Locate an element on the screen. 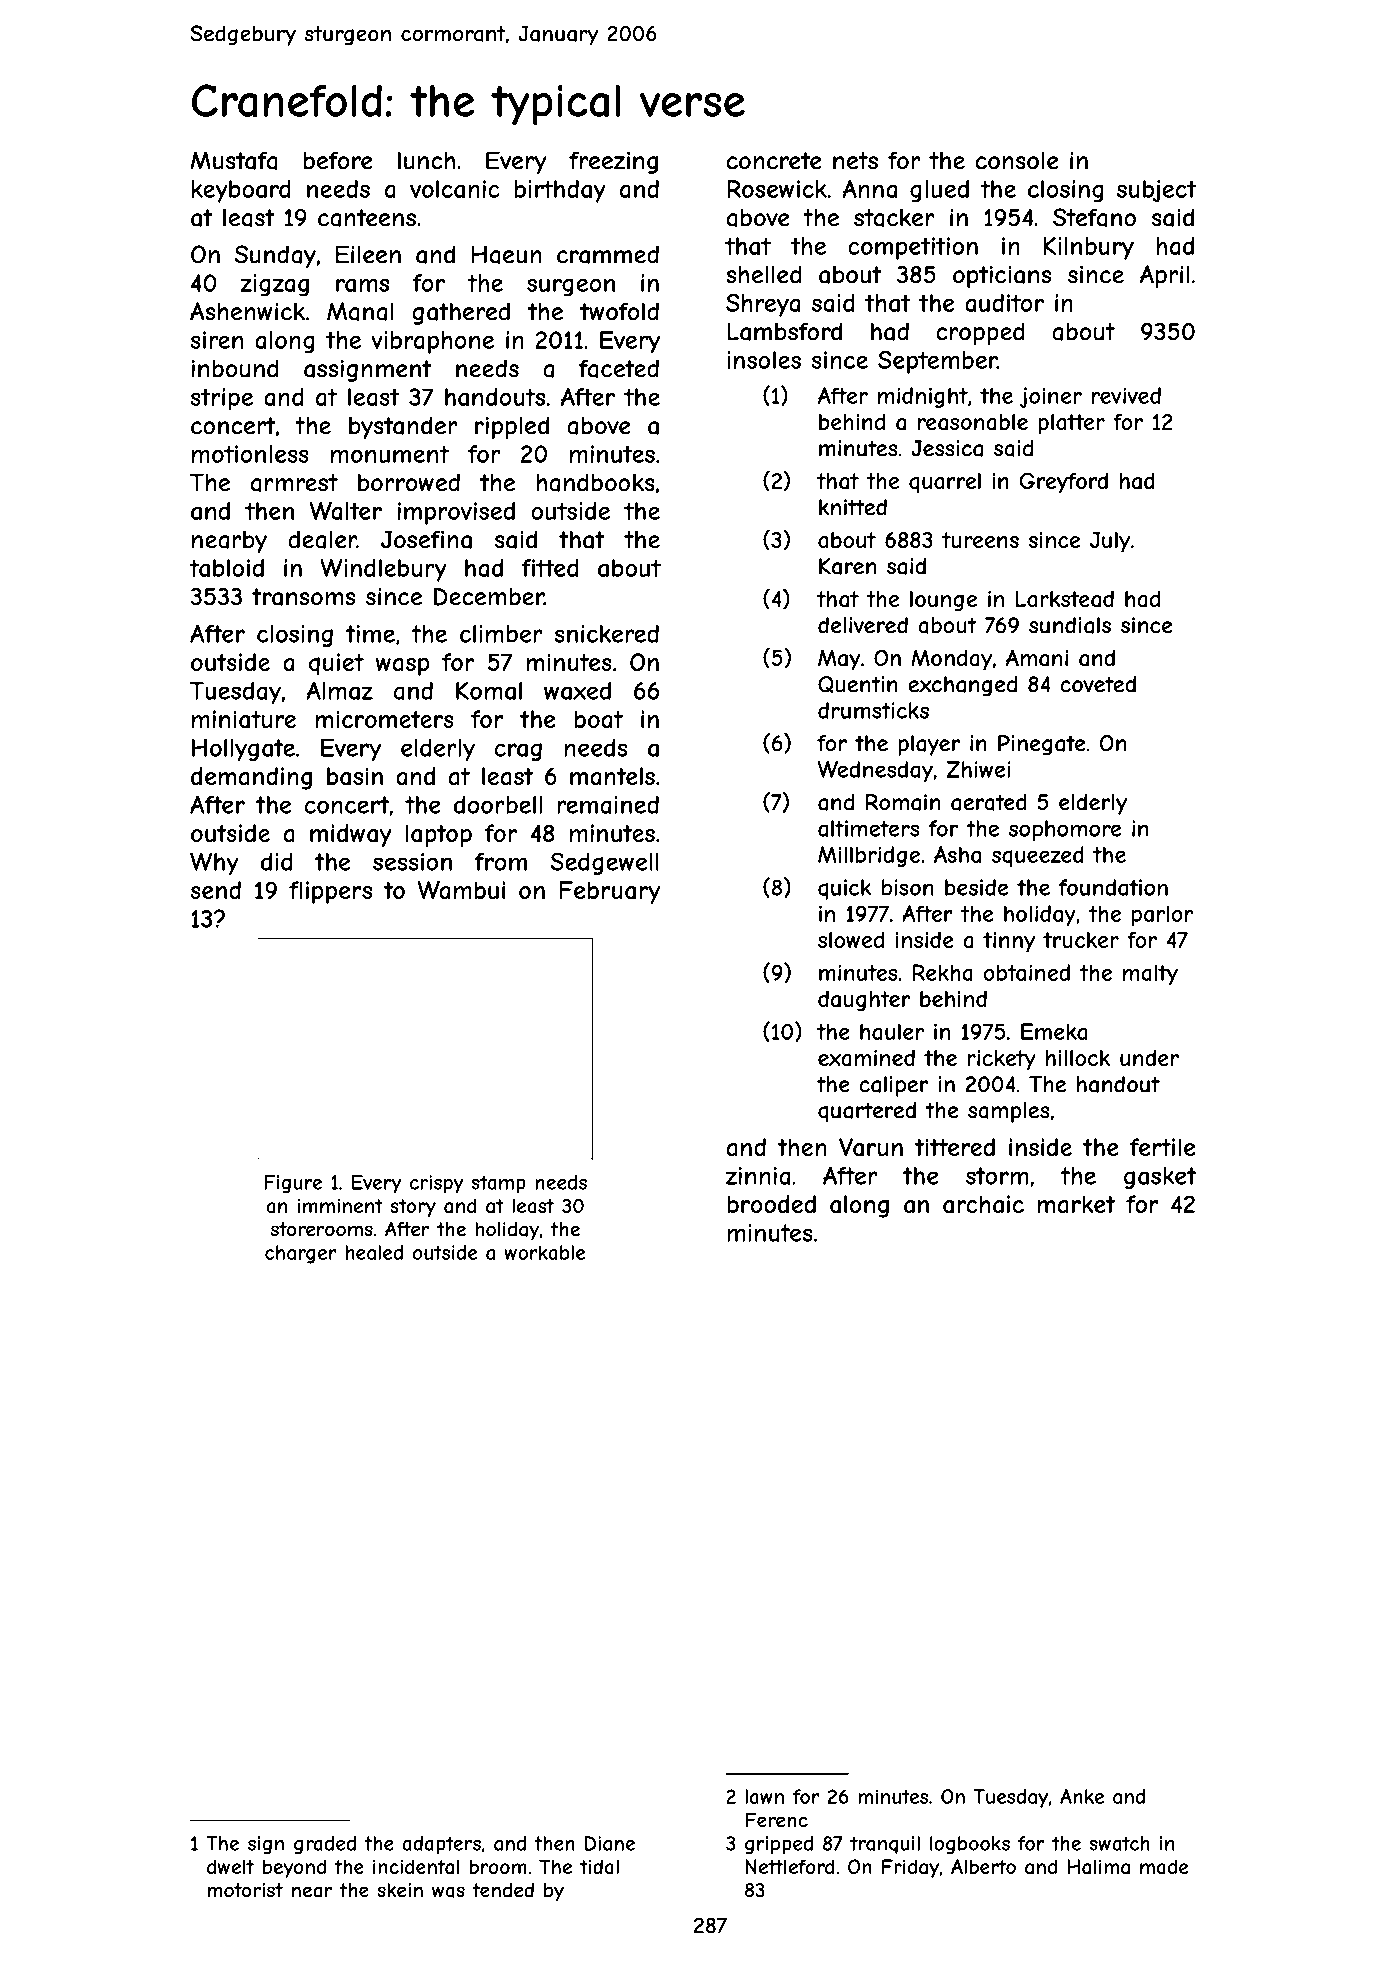  opticians is located at coordinates (1002, 276).
